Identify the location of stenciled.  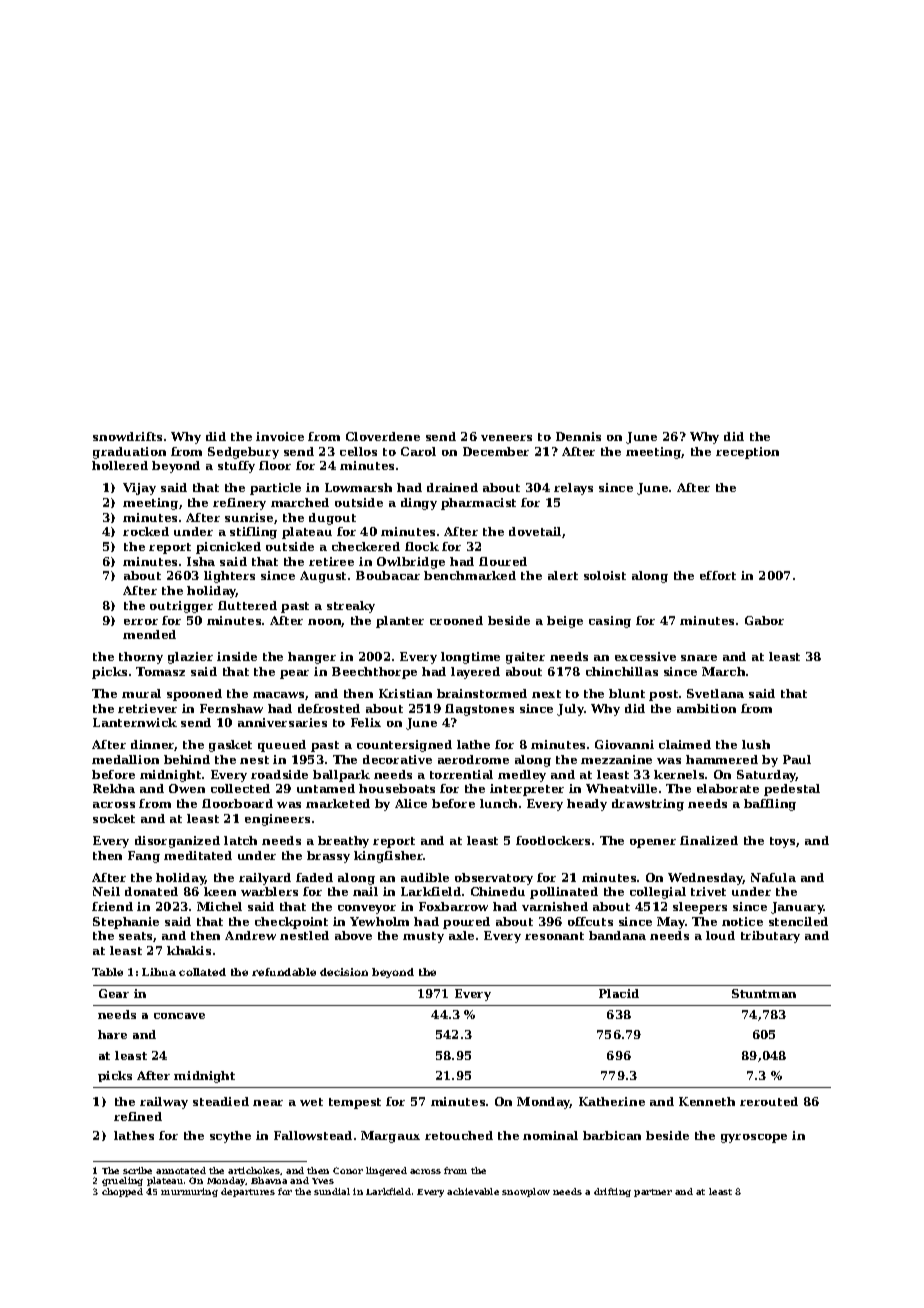
(798, 921).
